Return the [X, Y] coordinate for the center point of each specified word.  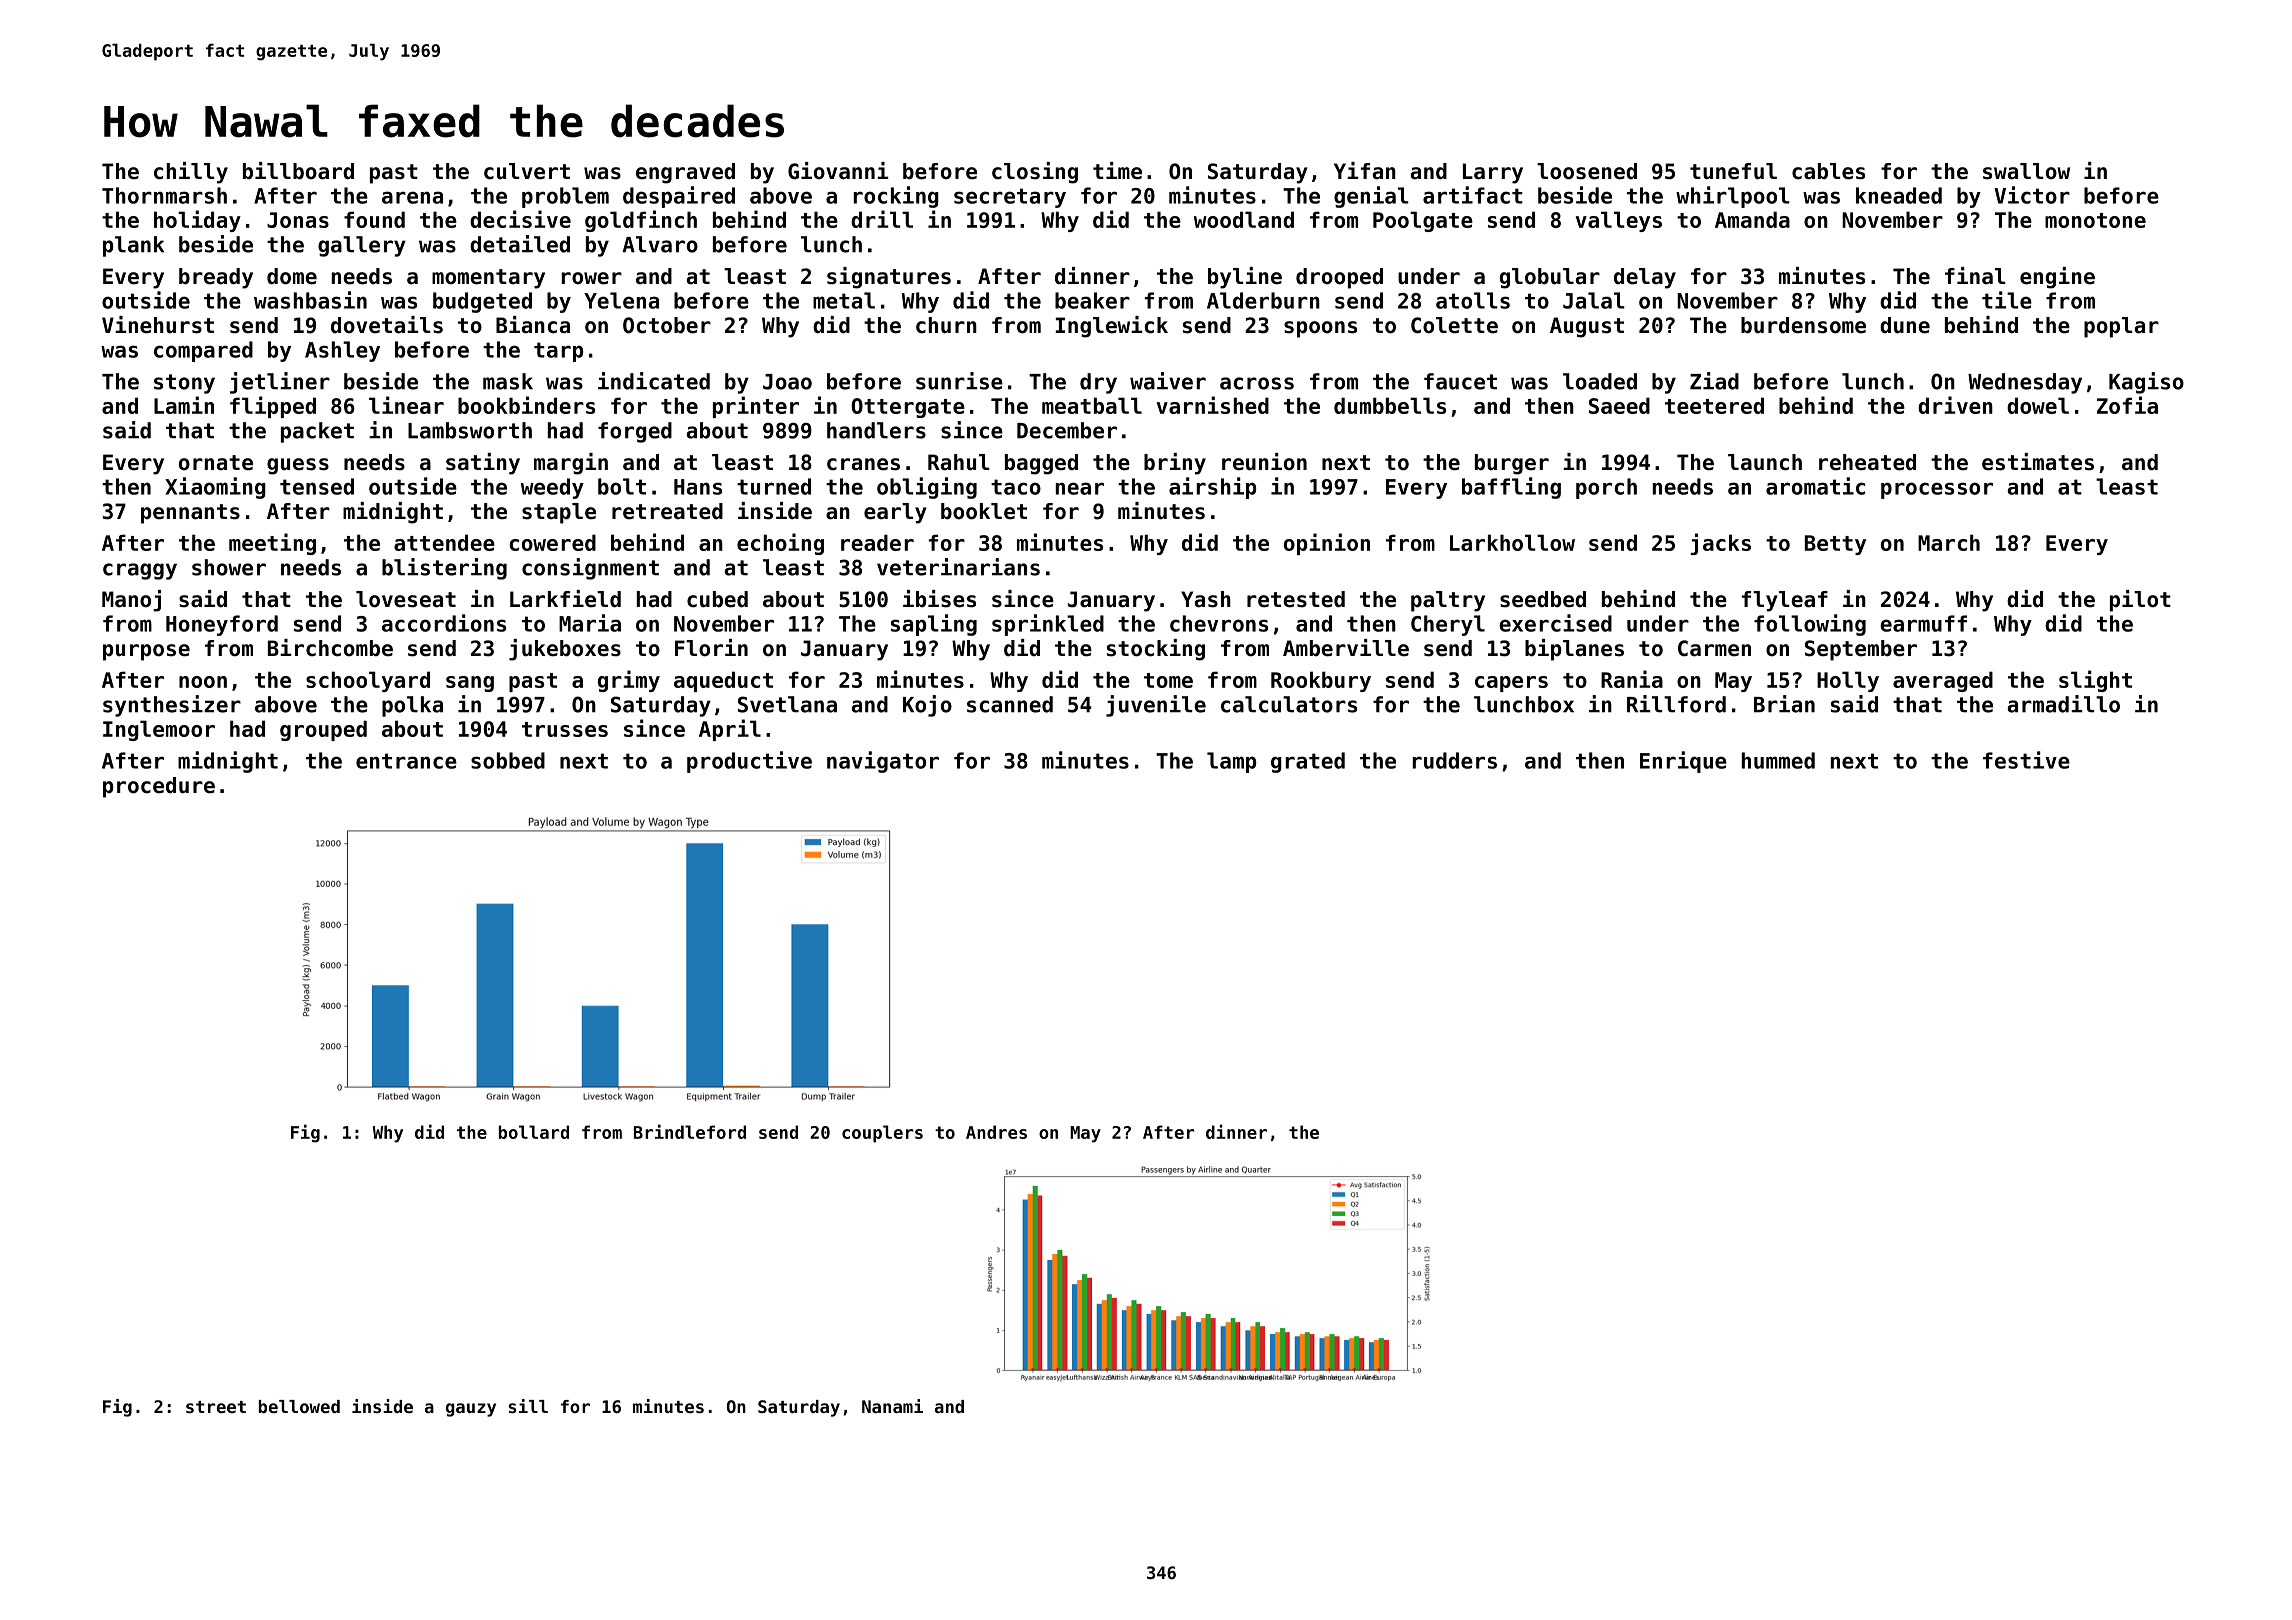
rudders [1454, 760]
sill [528, 1406]
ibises [939, 599]
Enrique [1683, 762]
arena [412, 197]
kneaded [1899, 195]
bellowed [299, 1406]
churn [946, 325]
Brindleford [690, 1131]
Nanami [892, 1406]
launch [1765, 462]
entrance [406, 761]
